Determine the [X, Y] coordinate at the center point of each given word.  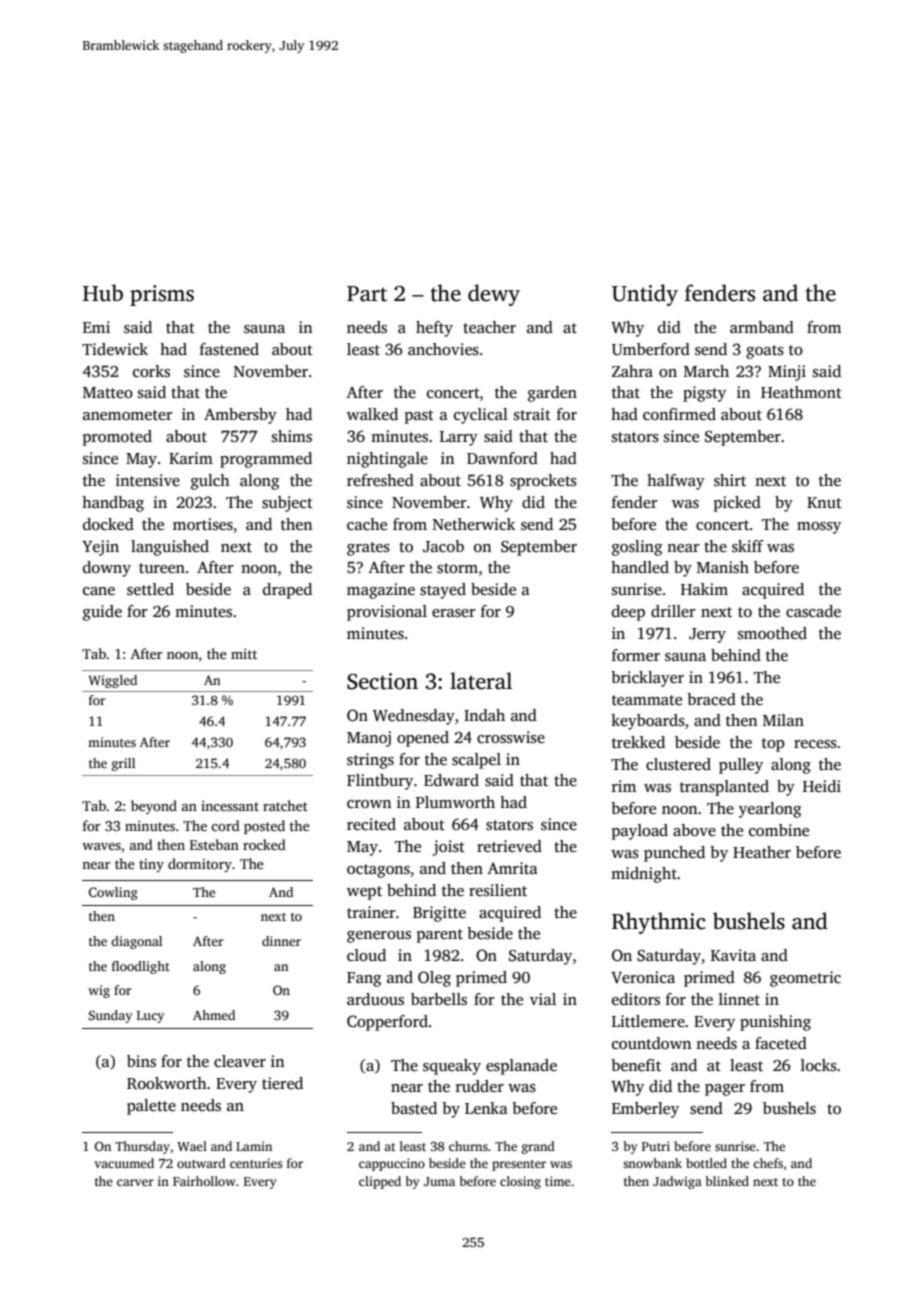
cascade [813, 611]
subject [287, 504]
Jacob [443, 546]
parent [440, 936]
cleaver [240, 1061]
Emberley [645, 1110]
